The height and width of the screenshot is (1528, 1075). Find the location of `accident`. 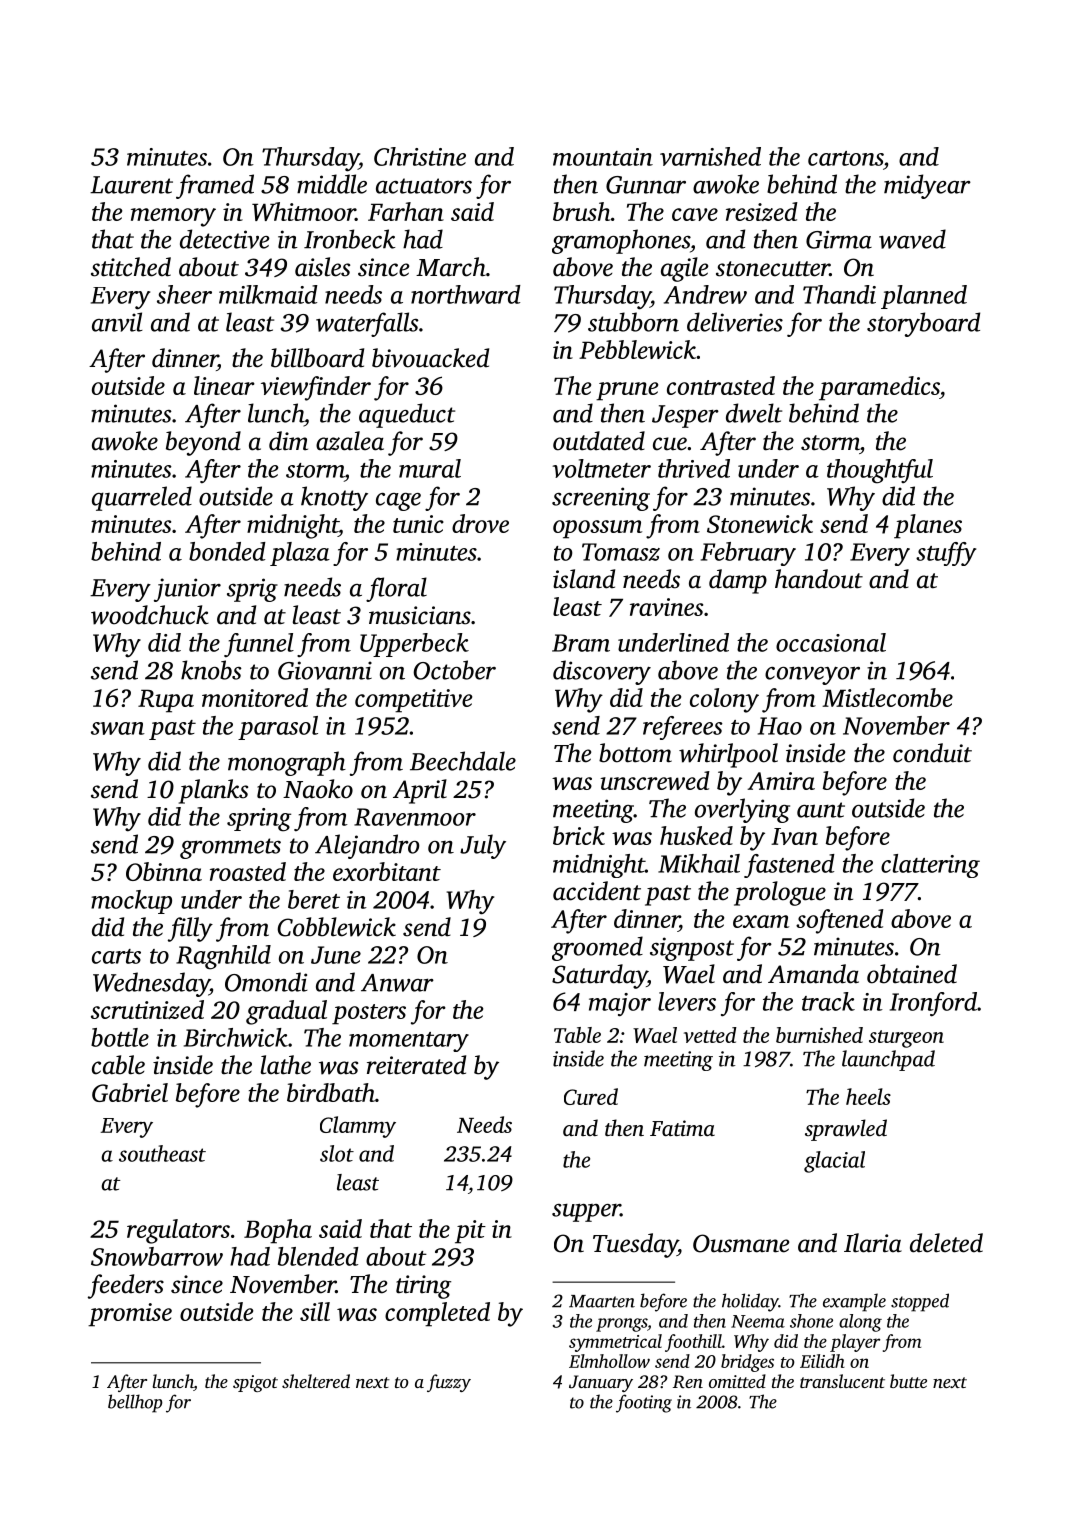

accident is located at coordinates (597, 891).
